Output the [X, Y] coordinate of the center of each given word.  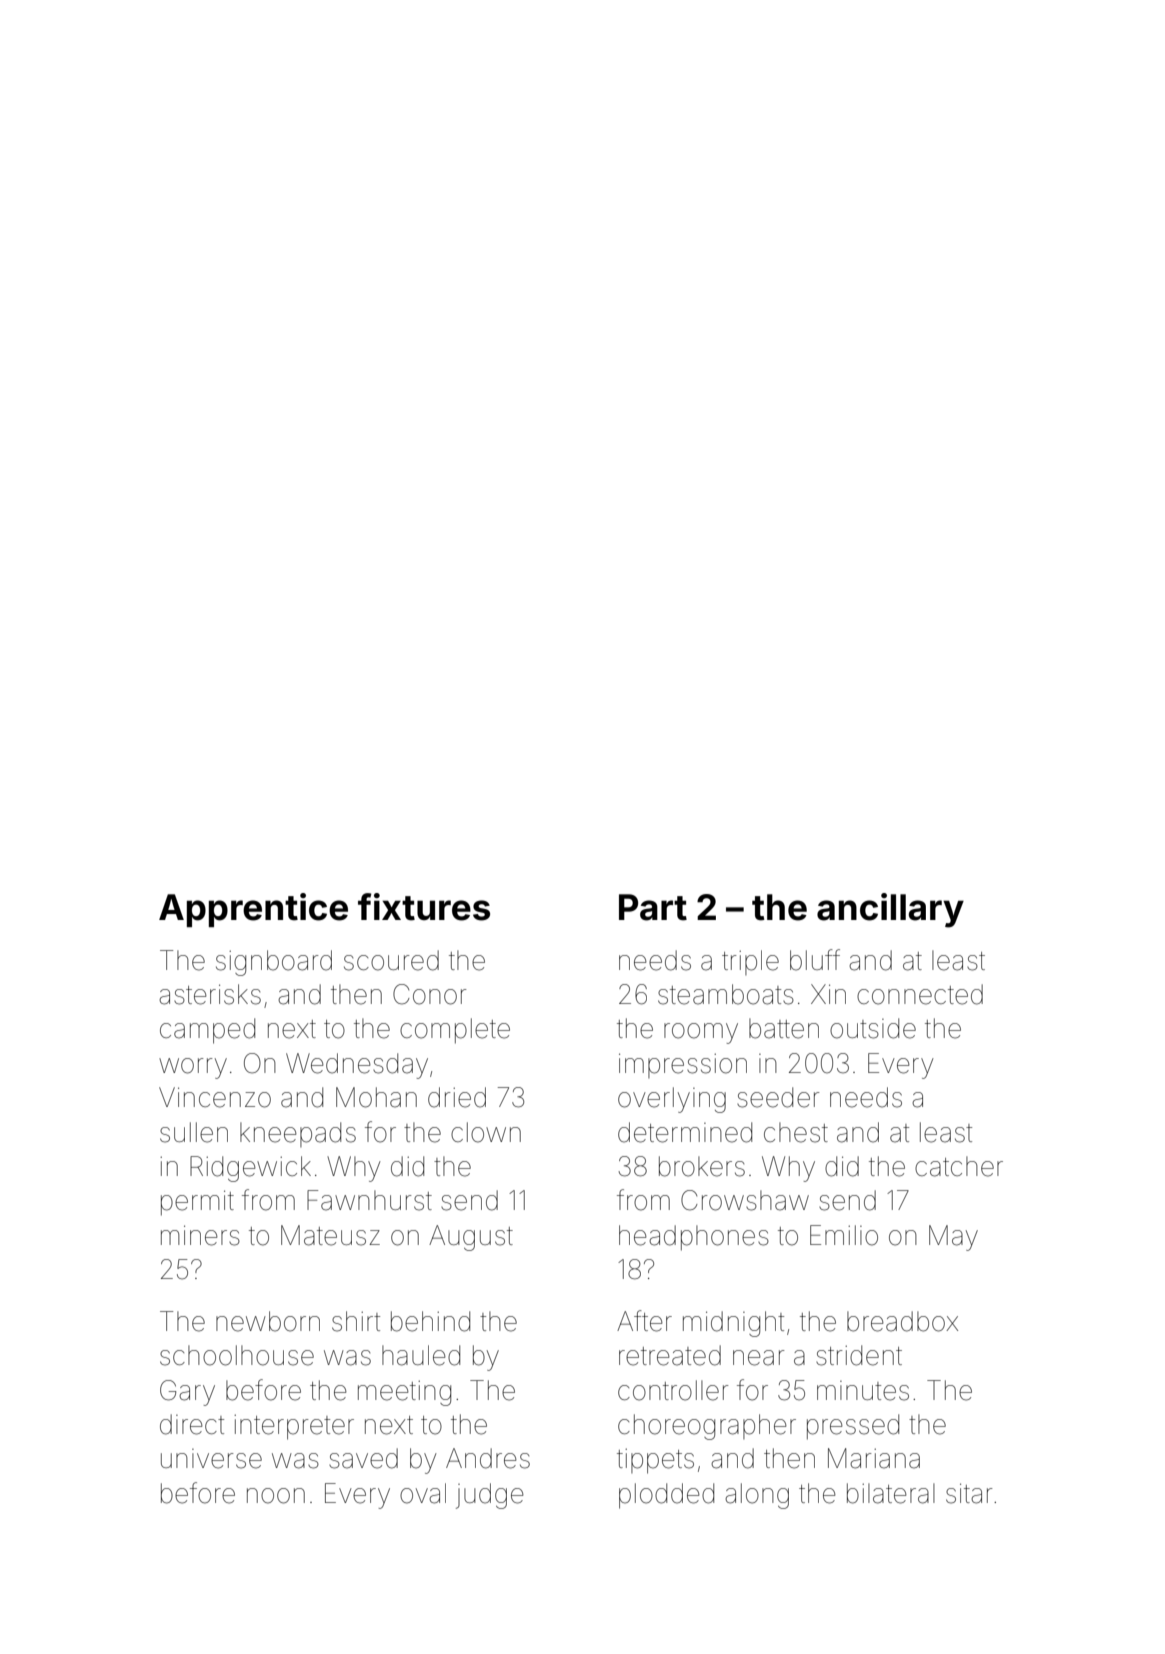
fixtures [424, 907]
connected [920, 994]
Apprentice [253, 910]
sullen [194, 1132]
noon [276, 1496]
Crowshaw [745, 1200]
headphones [694, 1238]
